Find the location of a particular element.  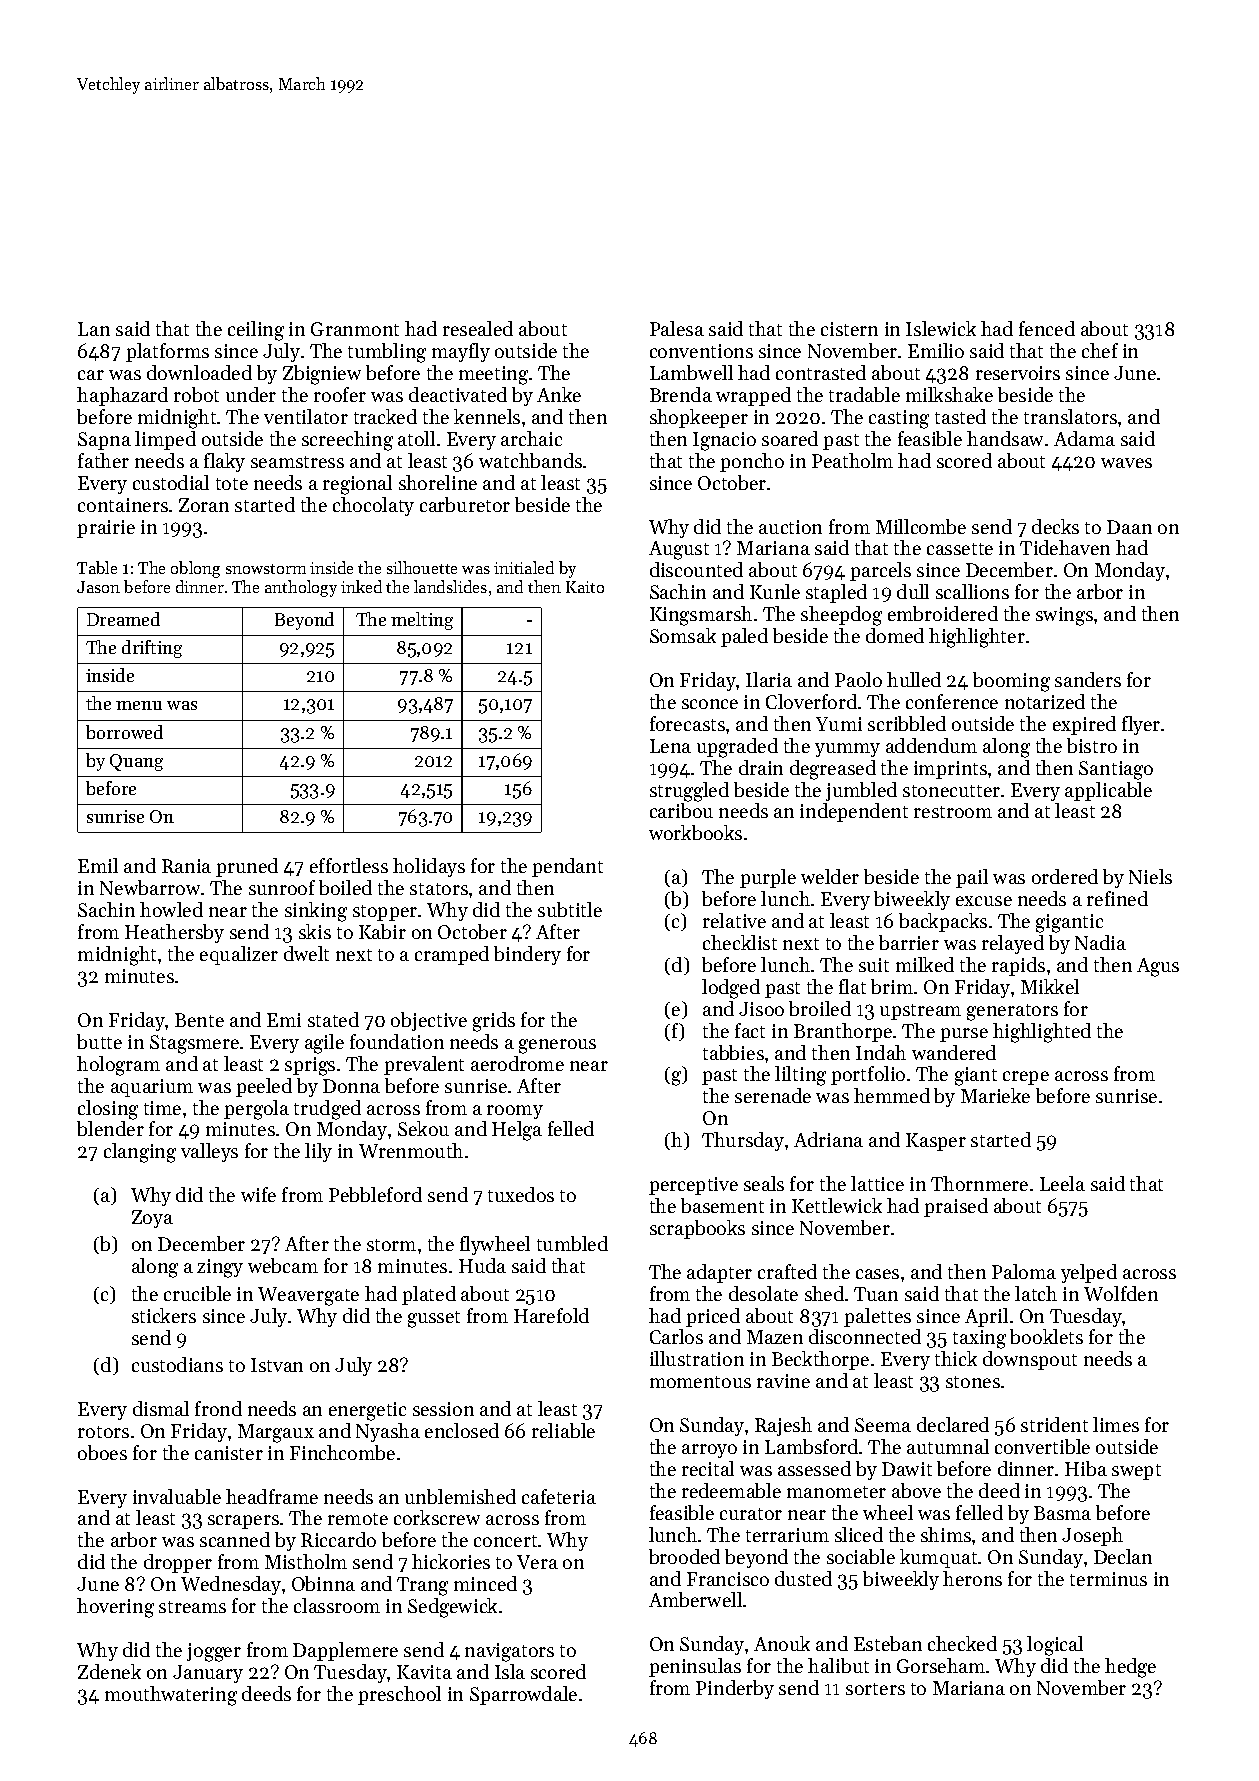

cistern is located at coordinates (849, 329).
